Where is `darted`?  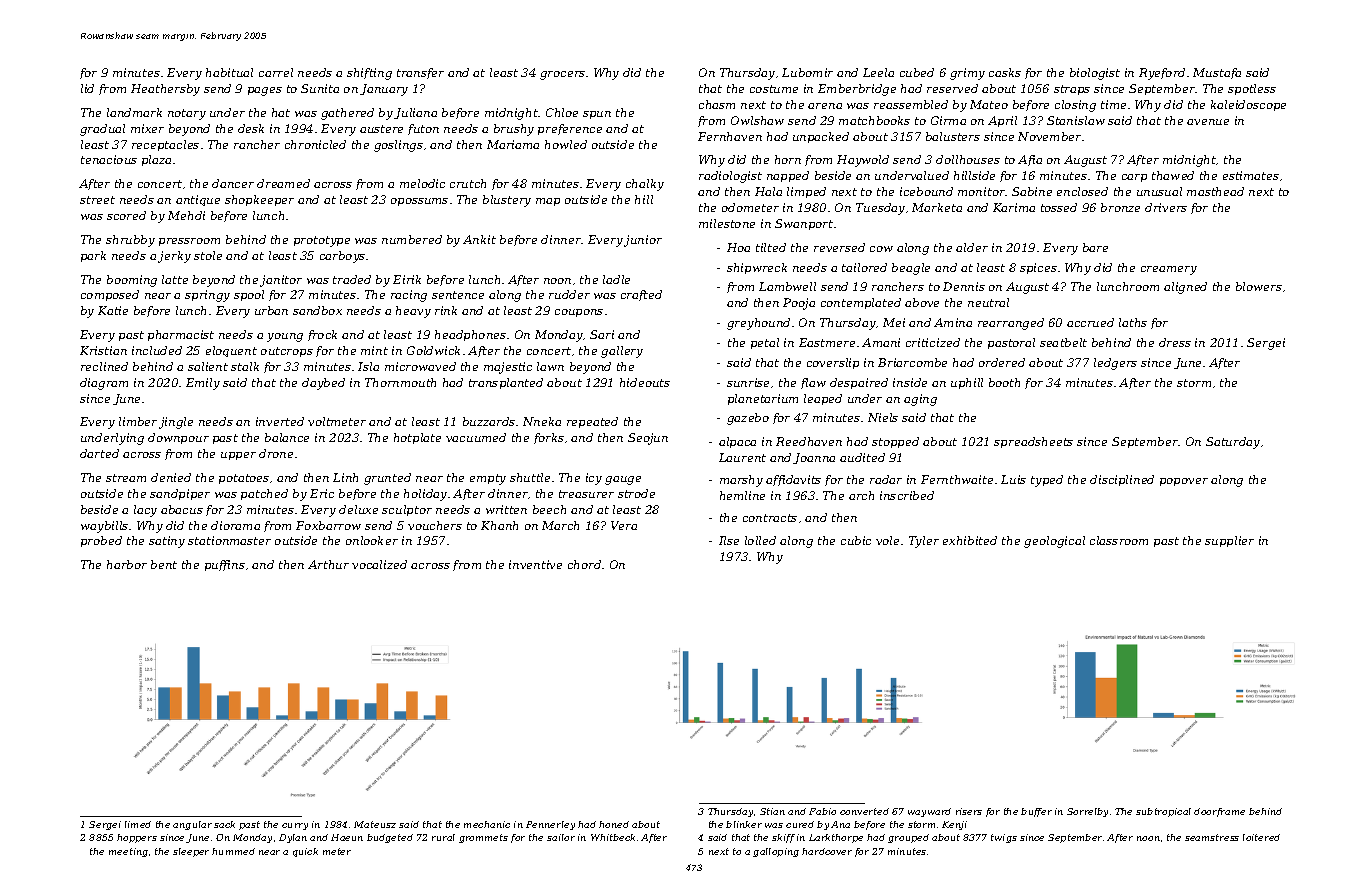
darted is located at coordinates (99, 453).
